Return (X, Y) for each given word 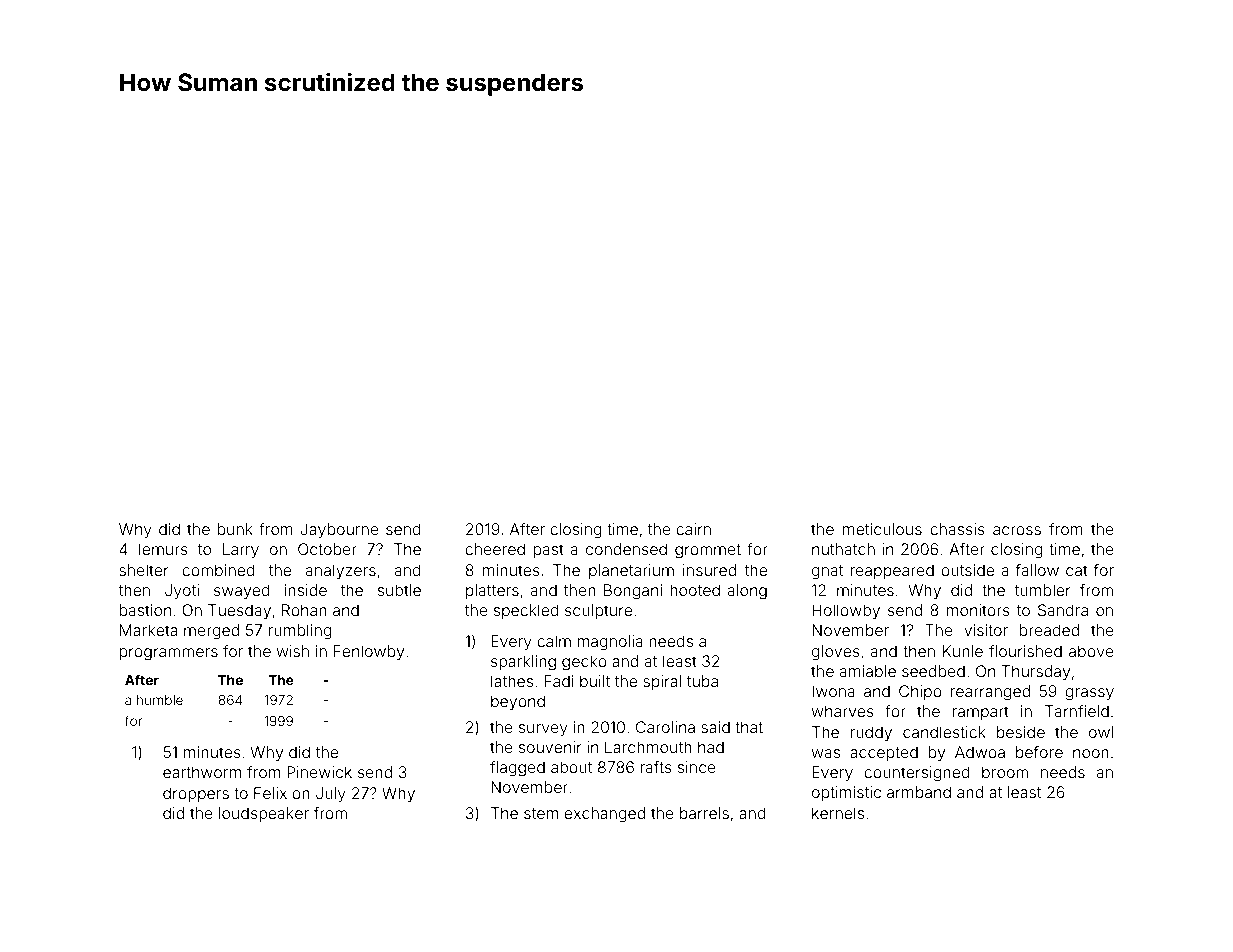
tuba (702, 681)
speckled (526, 611)
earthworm (202, 772)
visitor (986, 630)
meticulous (882, 529)
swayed (242, 592)
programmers (169, 654)
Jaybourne (339, 531)
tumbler (1042, 590)
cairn (693, 529)
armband (919, 792)
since (697, 767)
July (331, 795)
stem (541, 813)
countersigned (917, 774)
